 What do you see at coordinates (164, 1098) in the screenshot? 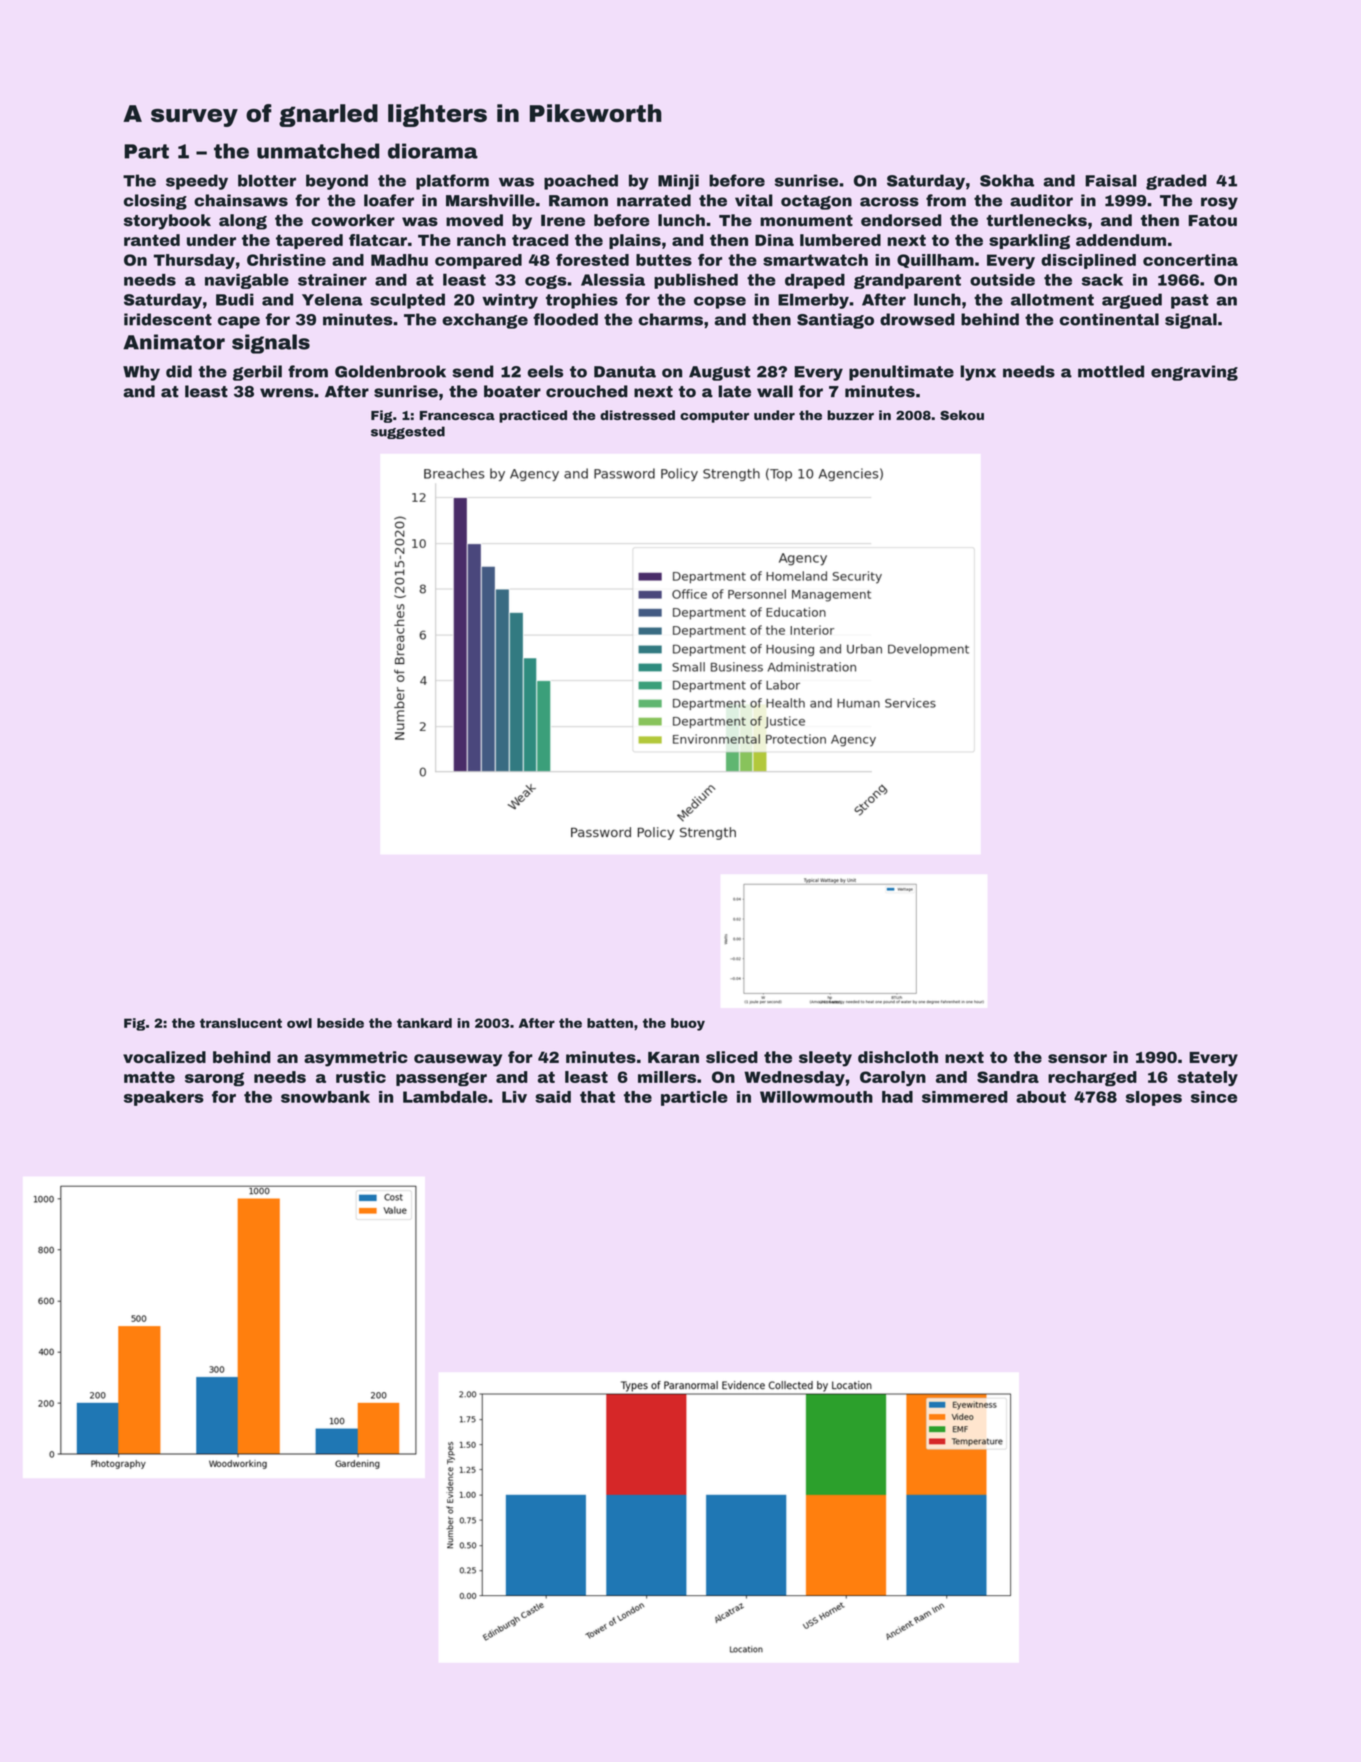
I see `speakers` at bounding box center [164, 1098].
